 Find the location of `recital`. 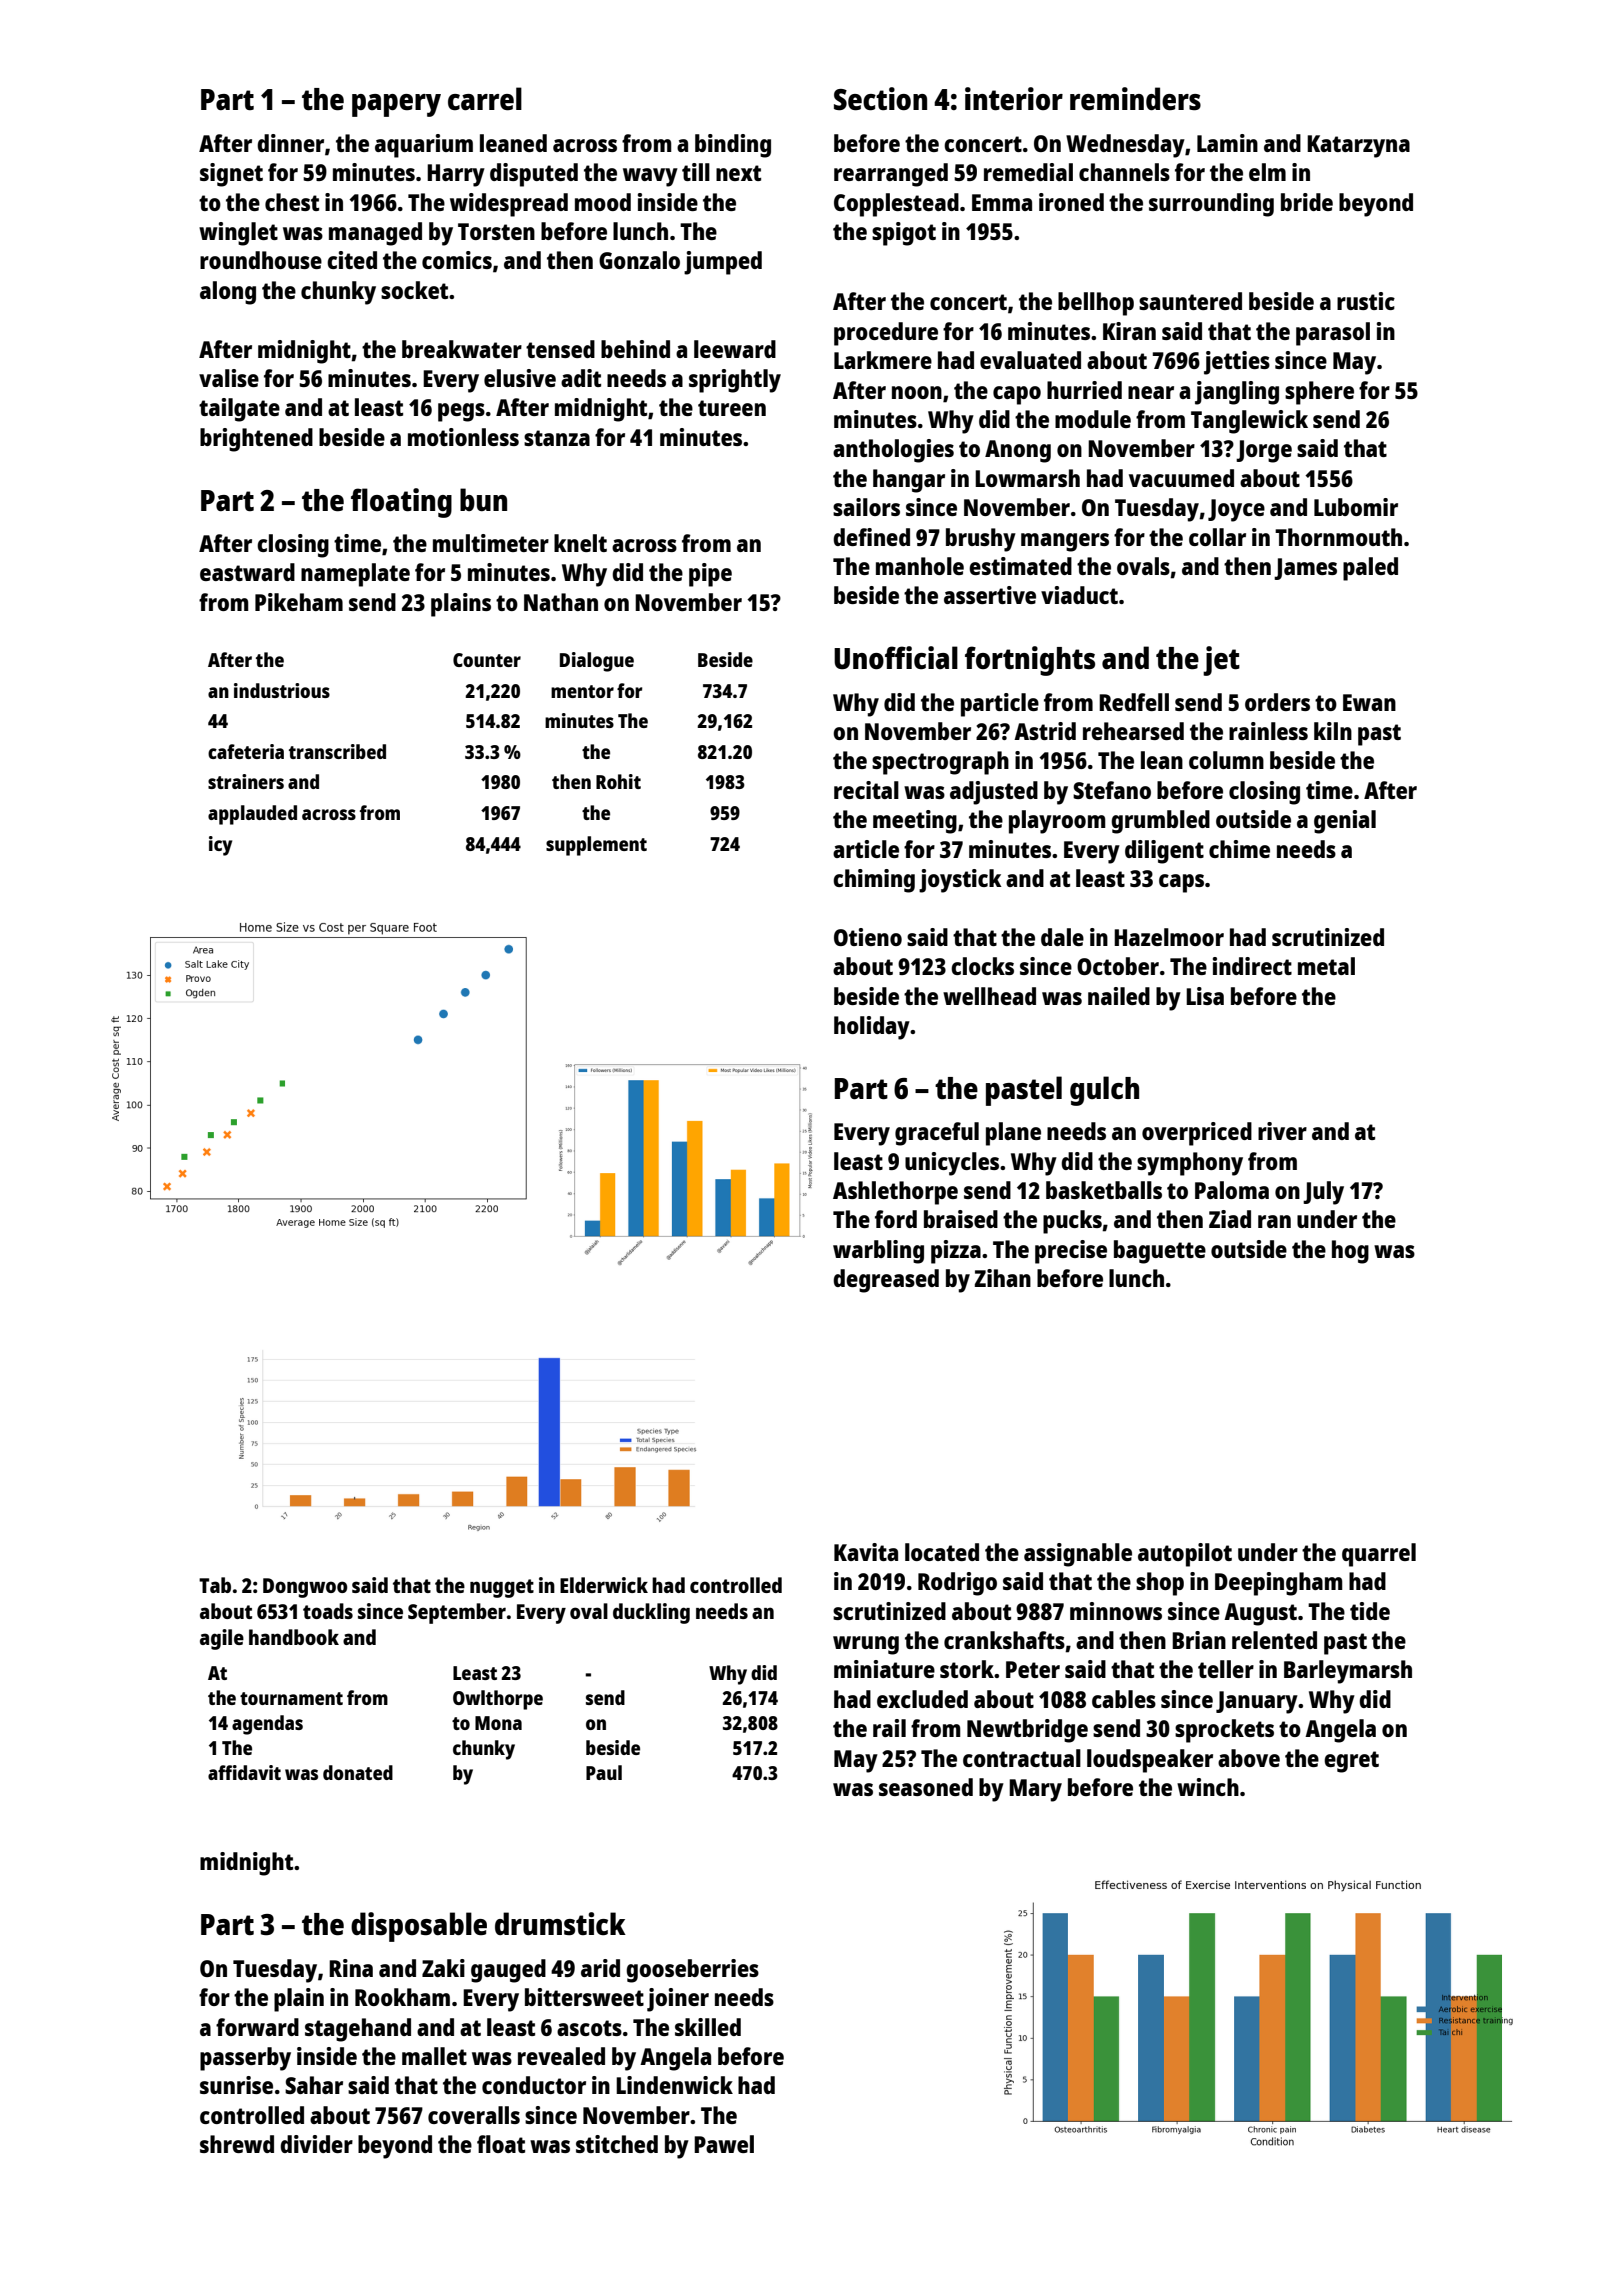

recital is located at coordinates (866, 790).
